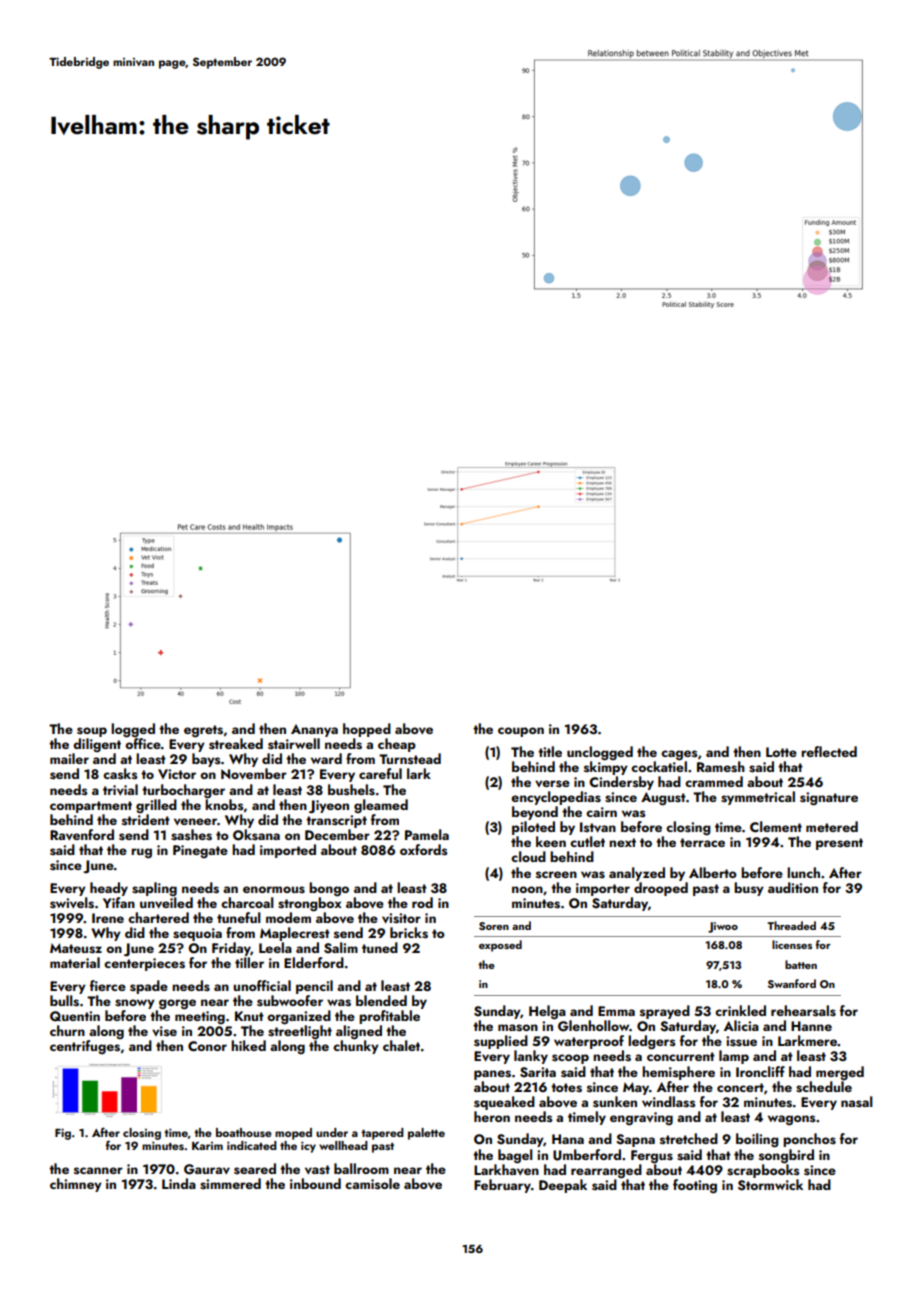 This document has width=924, height=1308. I want to click on coupon, so click(521, 732).
